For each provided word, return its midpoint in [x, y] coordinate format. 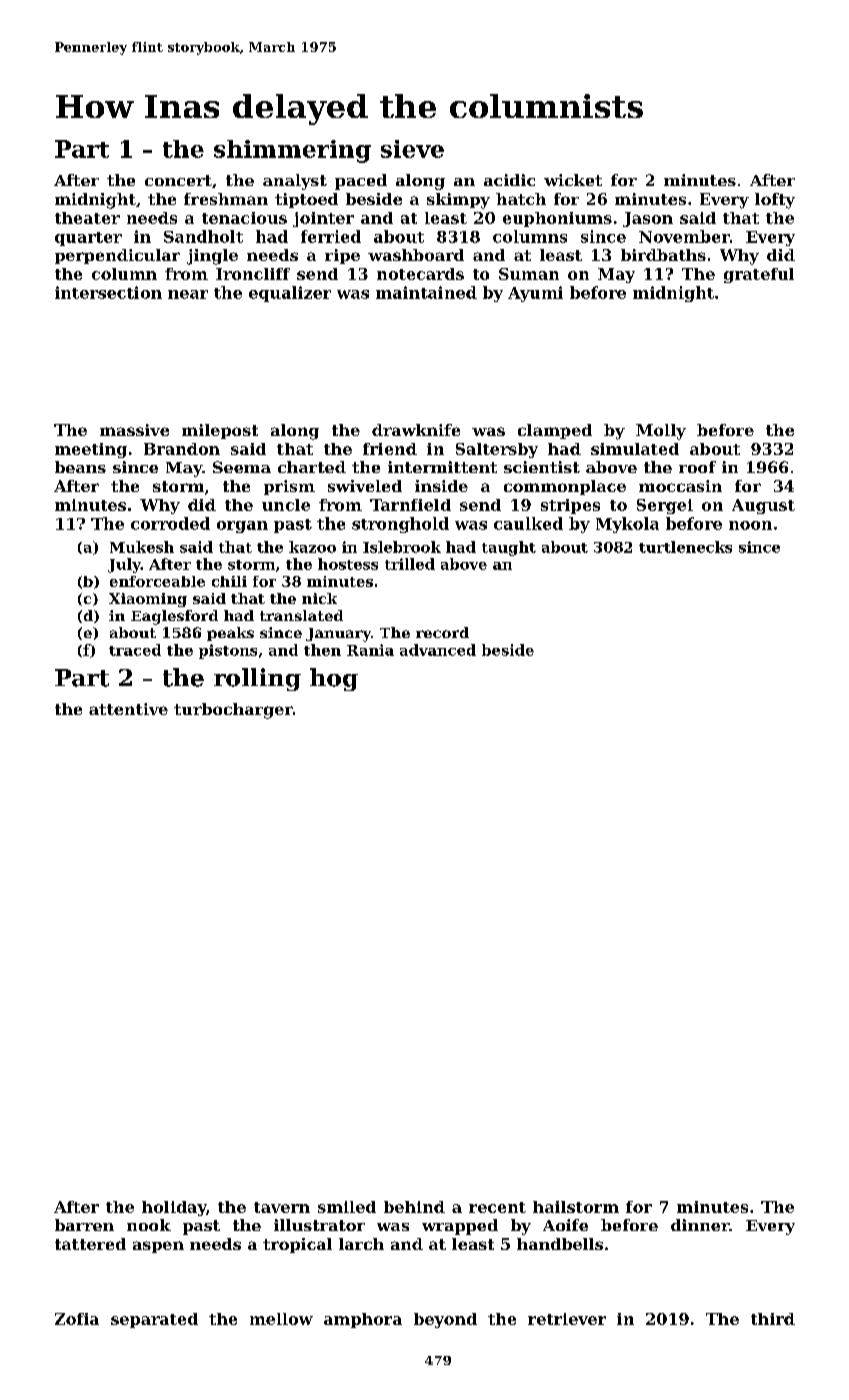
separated [154, 1320]
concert [178, 180]
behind [414, 1207]
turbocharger [233, 711]
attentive [128, 709]
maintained [426, 292]
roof [697, 467]
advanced [438, 650]
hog [334, 679]
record [442, 632]
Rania [370, 650]
